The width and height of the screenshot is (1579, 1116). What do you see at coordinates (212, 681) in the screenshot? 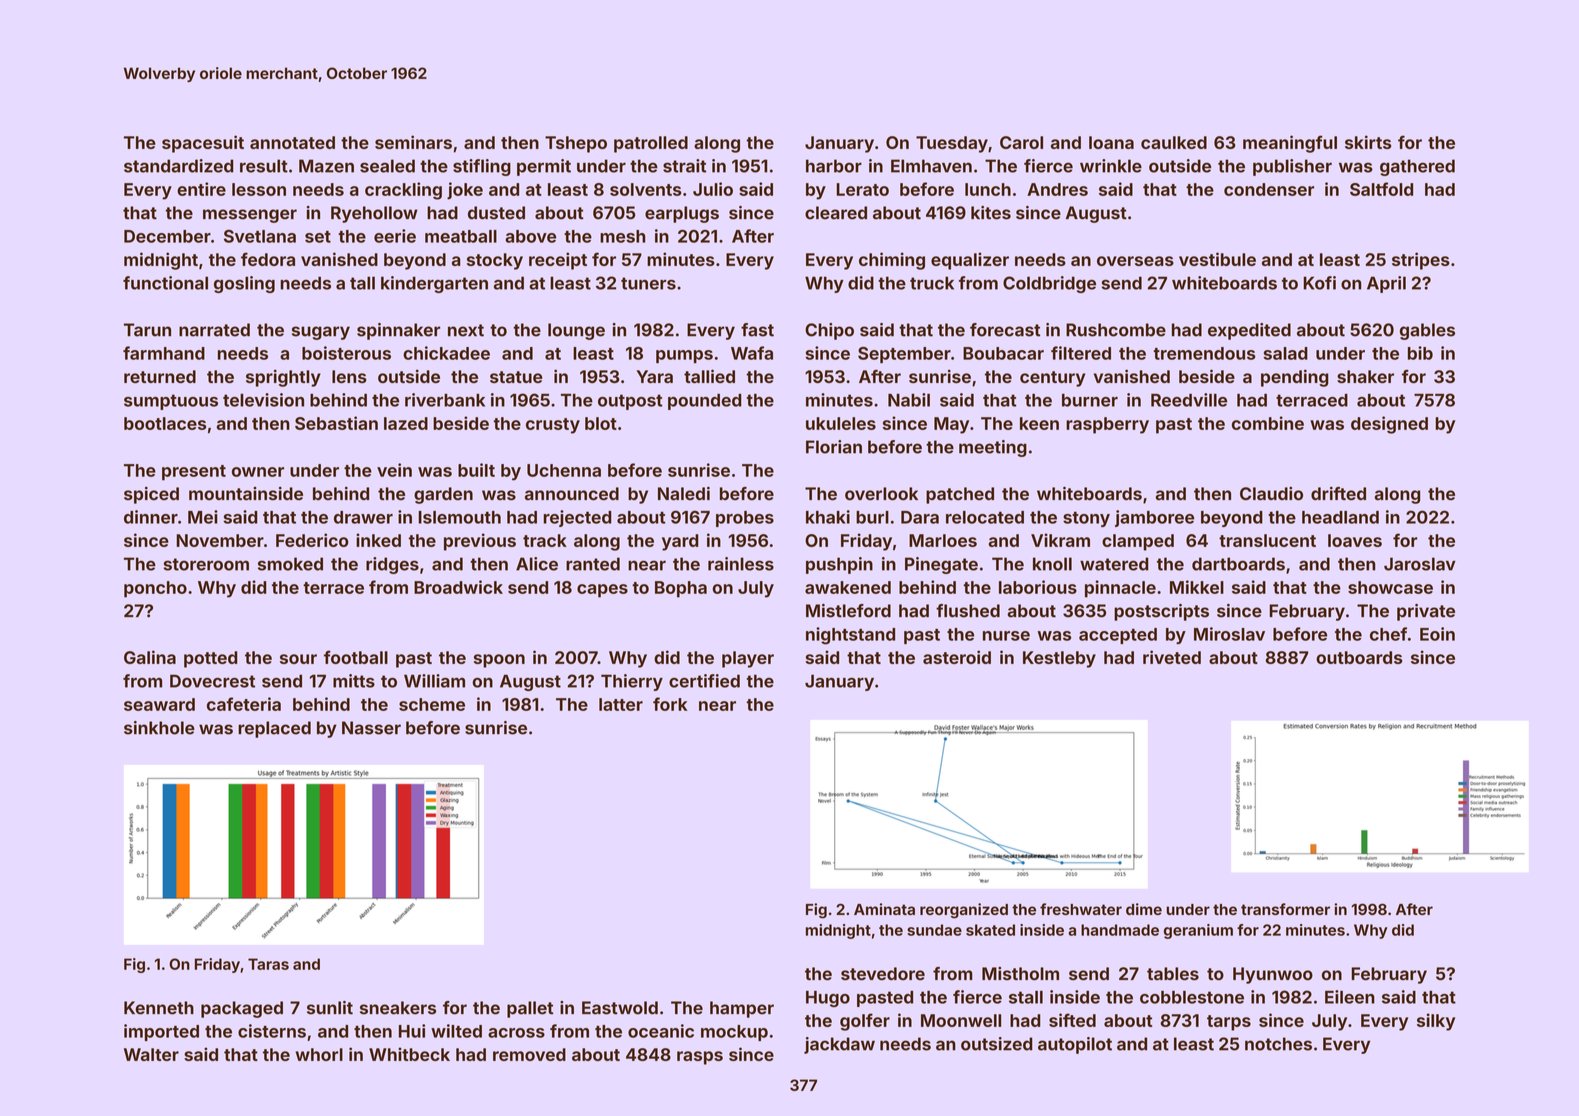
I see `Dovecrest` at bounding box center [212, 681].
